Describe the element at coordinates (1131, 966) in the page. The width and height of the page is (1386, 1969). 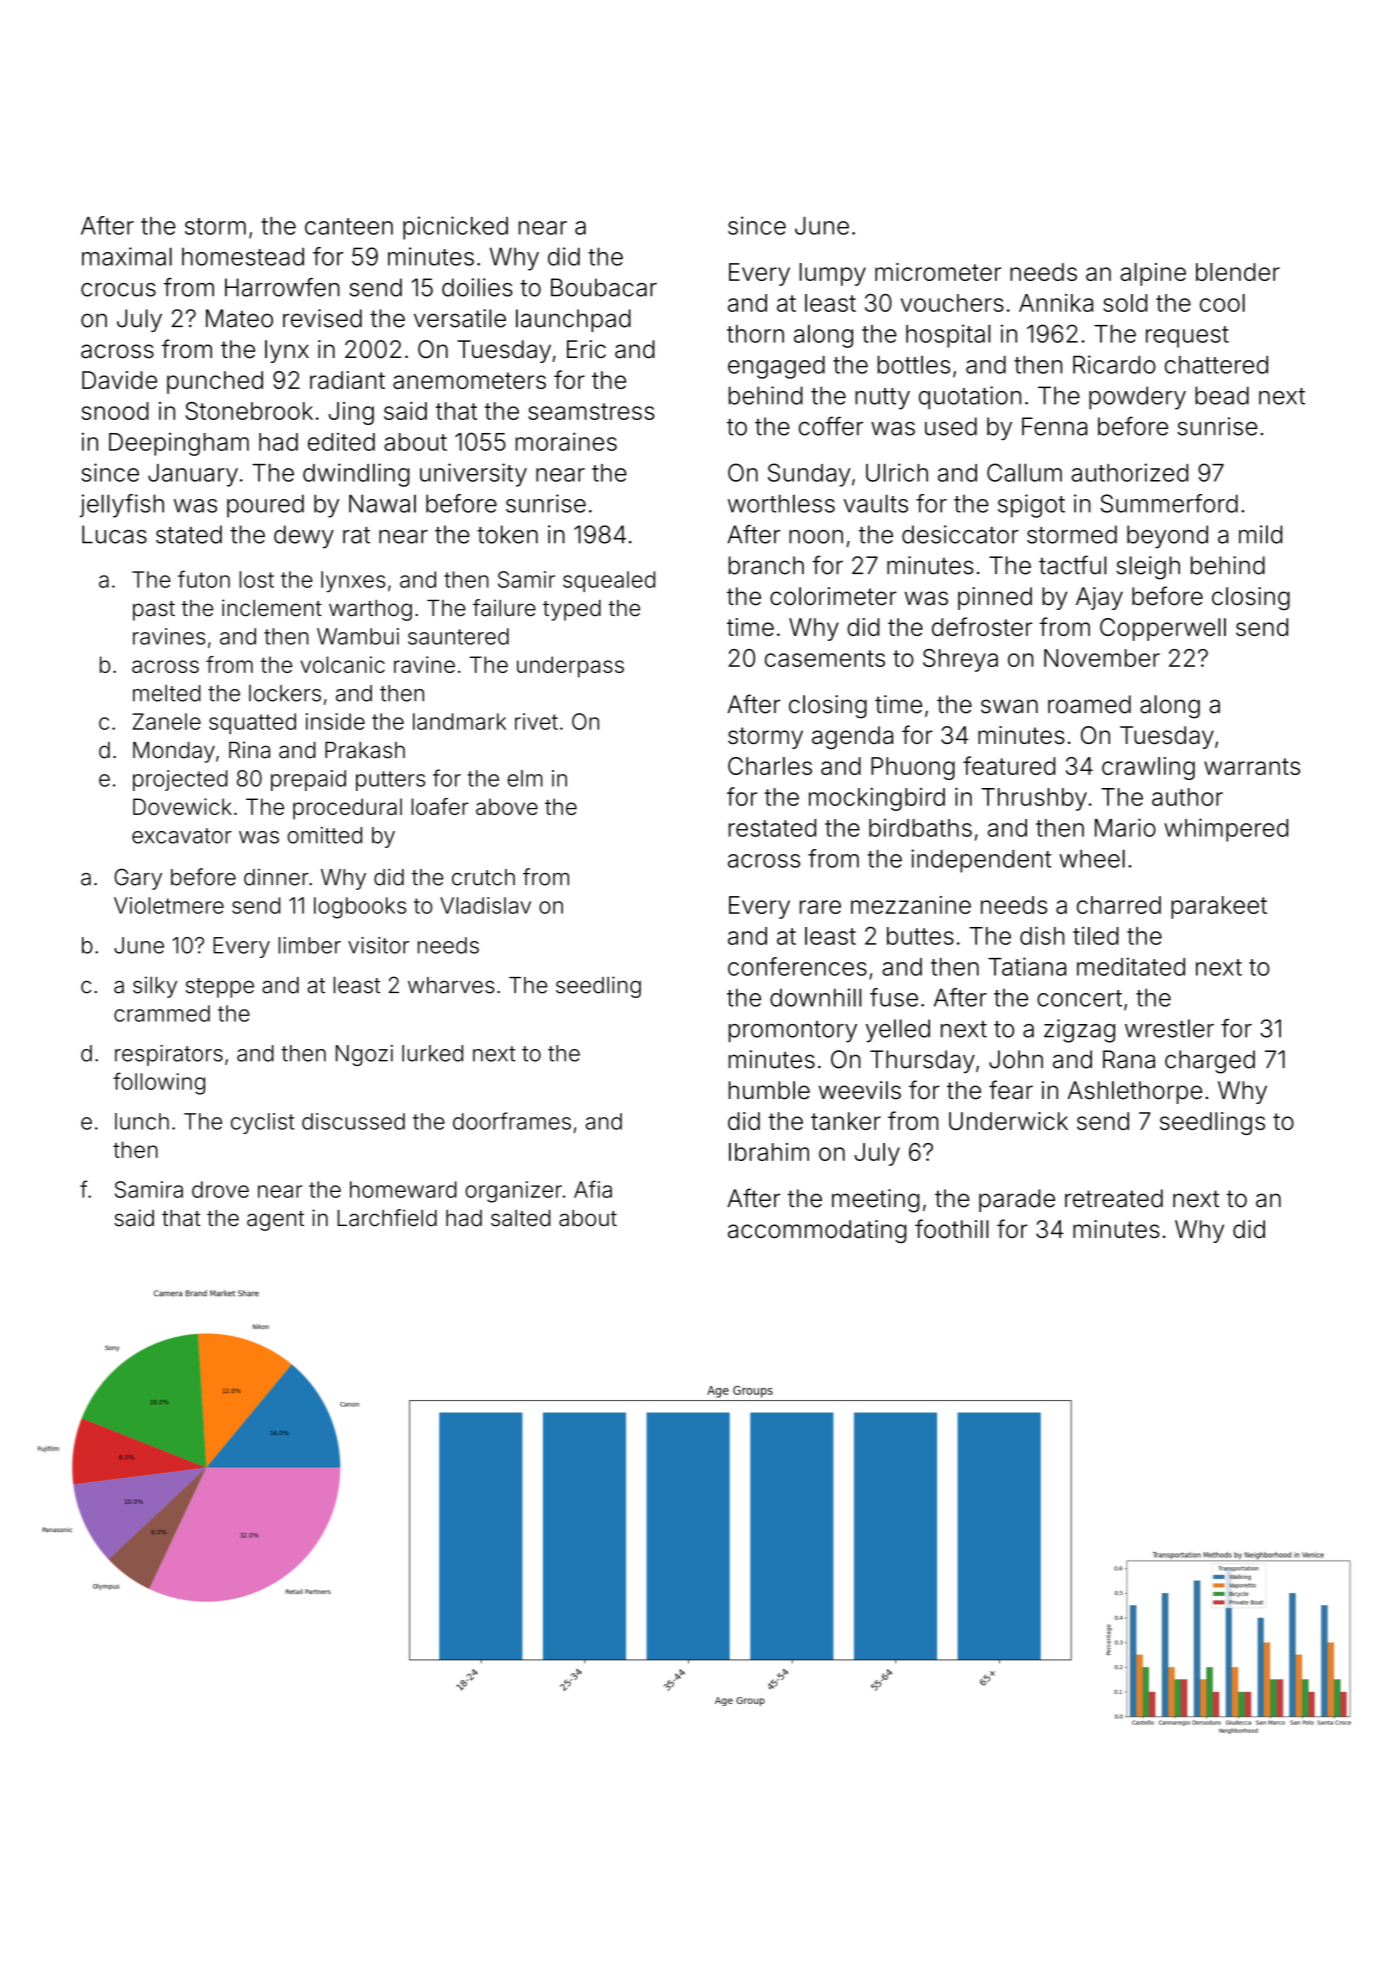
I see `meditated` at that location.
